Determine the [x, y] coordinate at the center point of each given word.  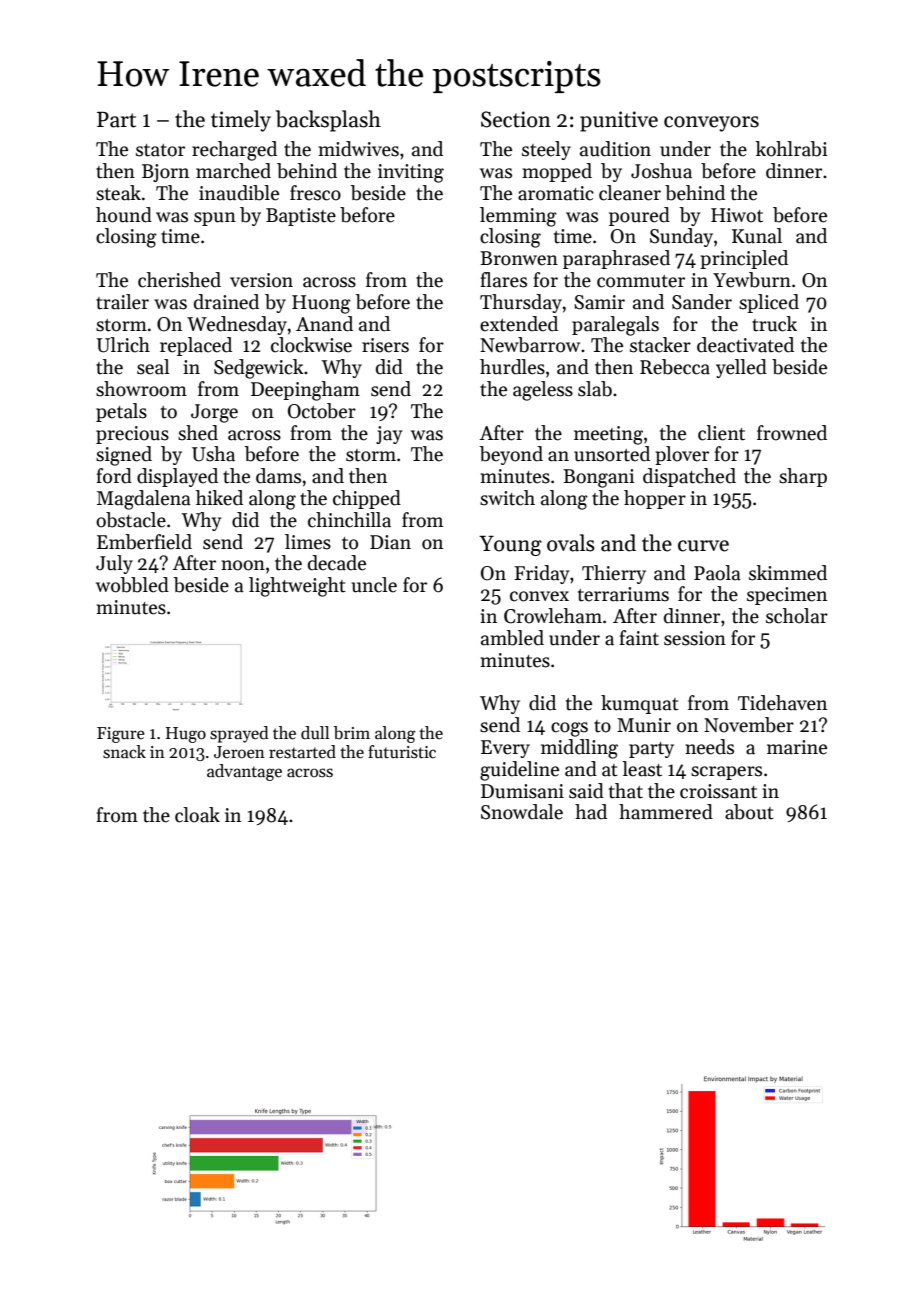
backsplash [328, 121]
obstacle [131, 520]
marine [797, 747]
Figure [121, 735]
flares [503, 280]
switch [507, 498]
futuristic [402, 752]
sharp [803, 477]
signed [124, 456]
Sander [702, 302]
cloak [197, 815]
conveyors [711, 124]
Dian [390, 542]
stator [160, 150]
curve [703, 546]
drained [226, 302]
